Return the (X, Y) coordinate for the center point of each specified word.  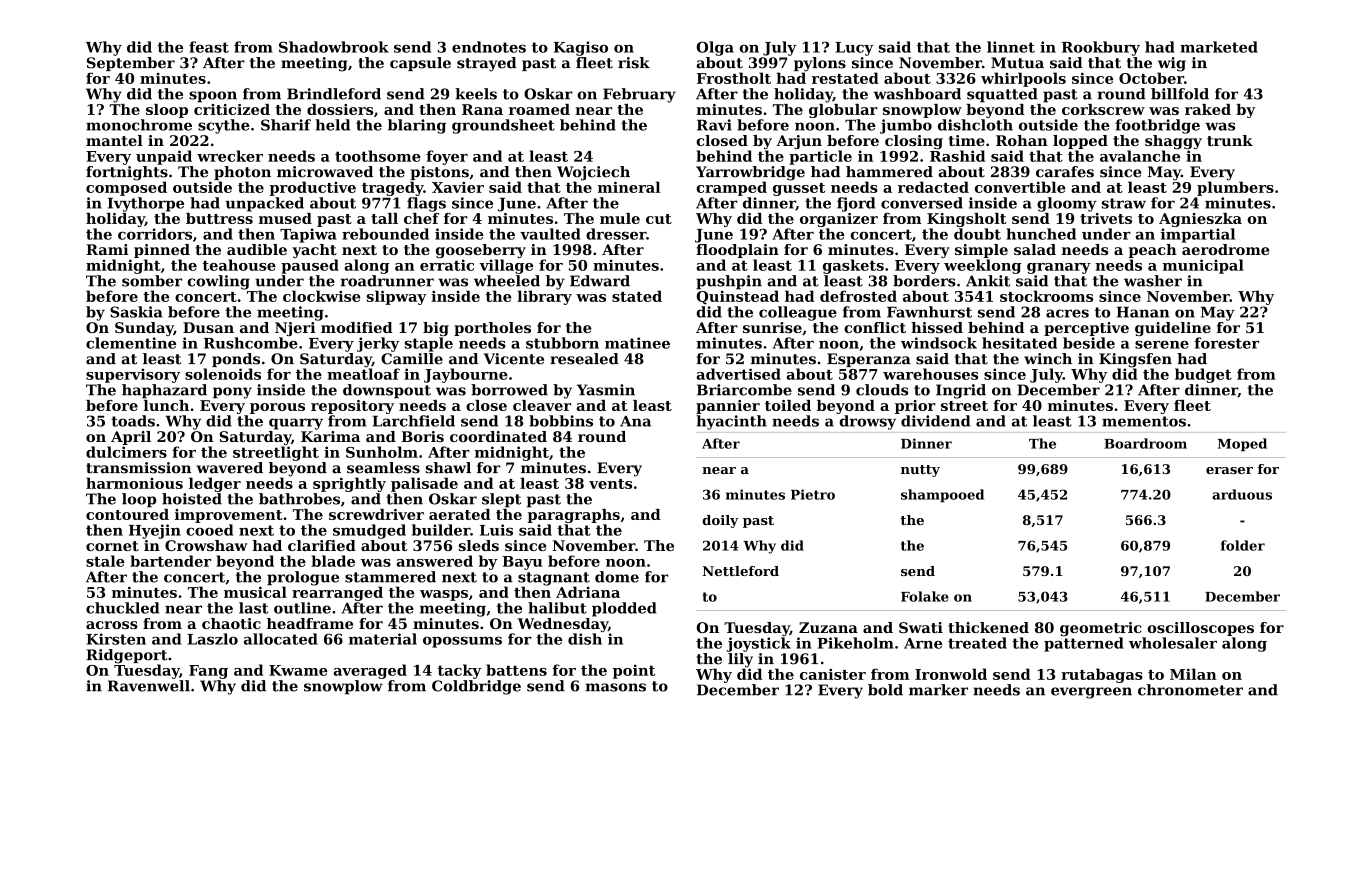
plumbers (1235, 188)
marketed (1219, 47)
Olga (715, 48)
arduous (1242, 494)
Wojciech (593, 173)
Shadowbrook (334, 47)
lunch (166, 405)
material (383, 639)
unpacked (264, 204)
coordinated (498, 436)
